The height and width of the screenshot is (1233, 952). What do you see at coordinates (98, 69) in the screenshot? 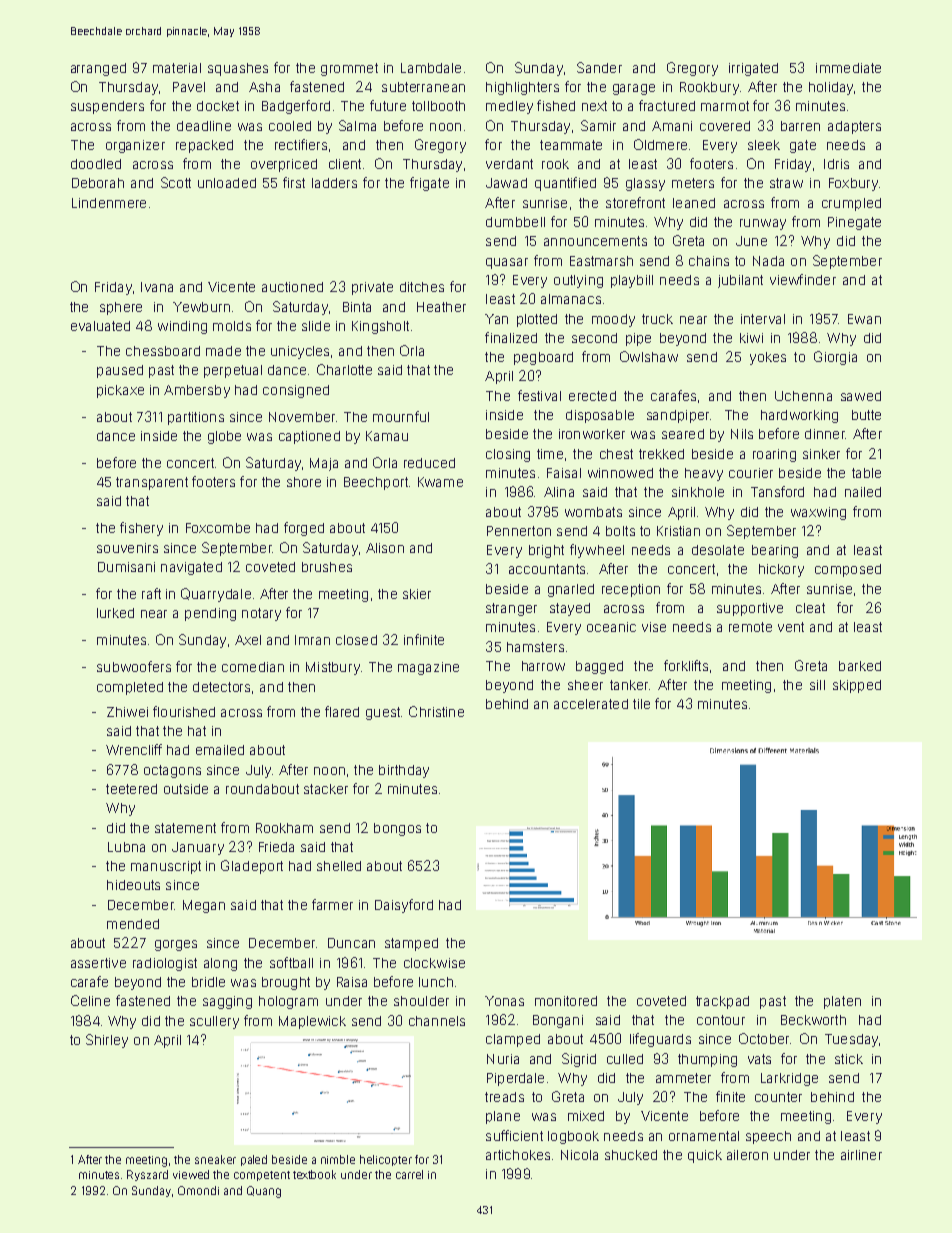
I see `arranged` at bounding box center [98, 69].
